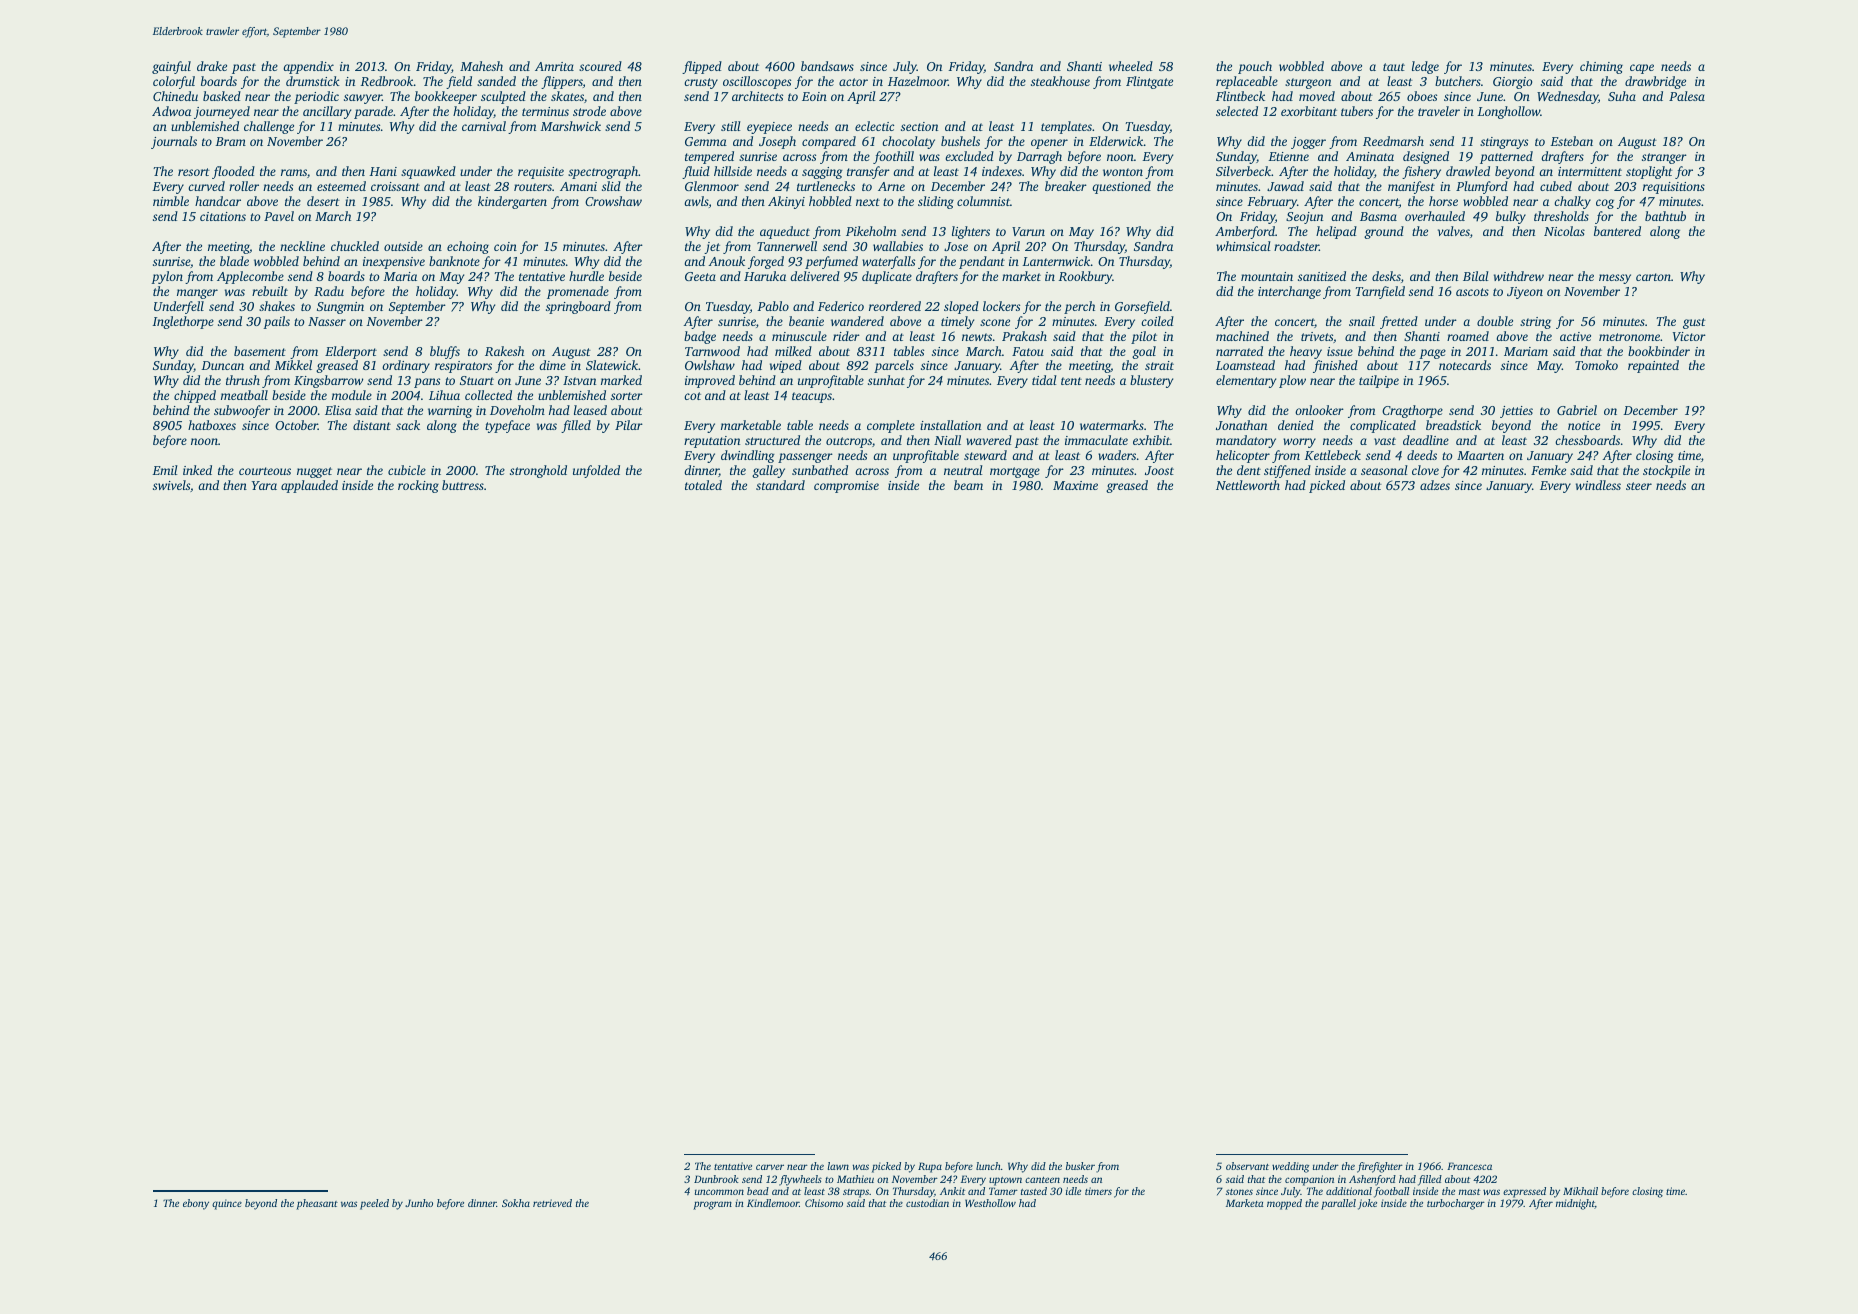 The height and width of the screenshot is (1314, 1858). What do you see at coordinates (227, 1204) in the screenshot?
I see `quince` at bounding box center [227, 1204].
